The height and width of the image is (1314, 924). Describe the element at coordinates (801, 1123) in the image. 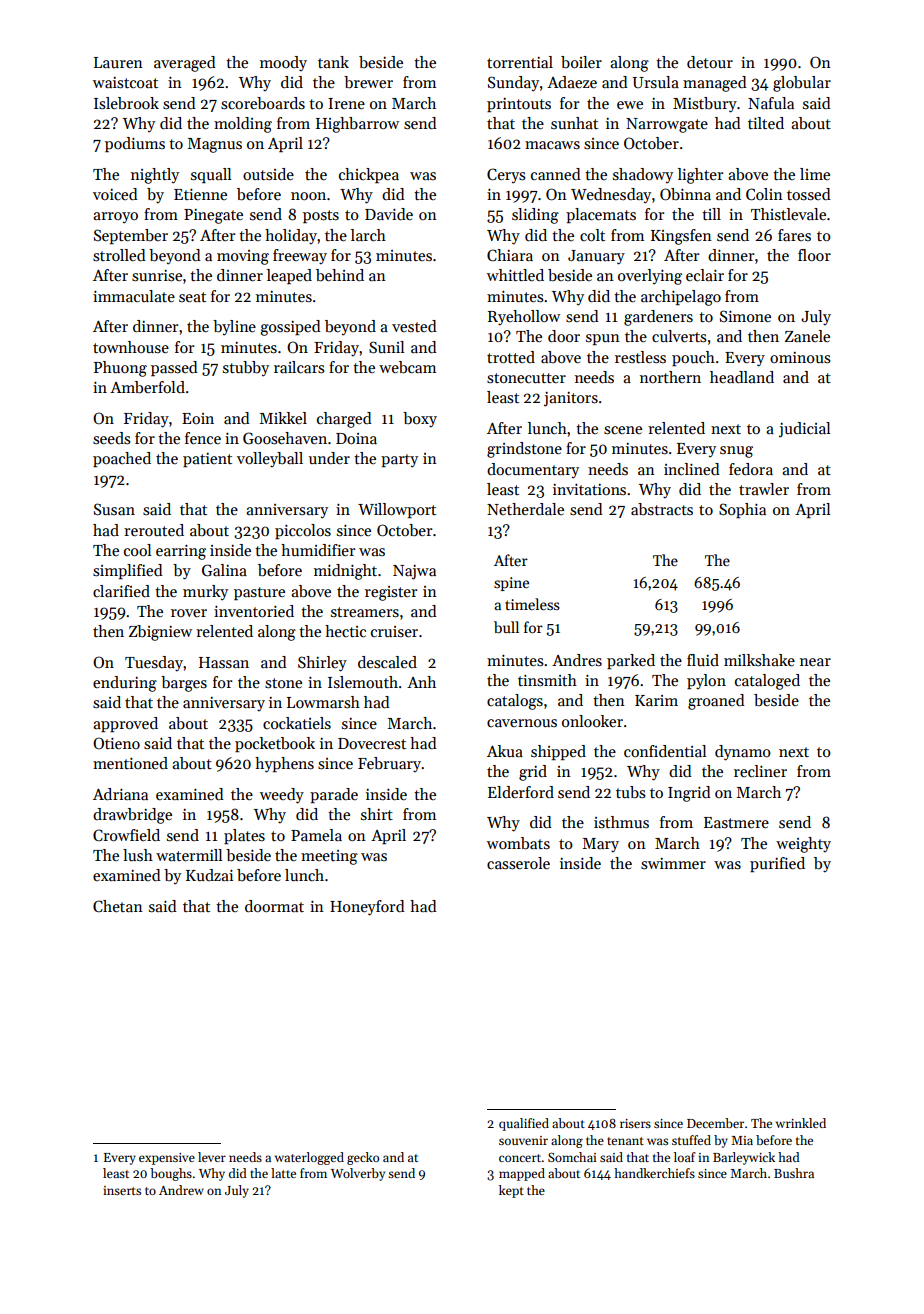

I see `wrinkled` at that location.
